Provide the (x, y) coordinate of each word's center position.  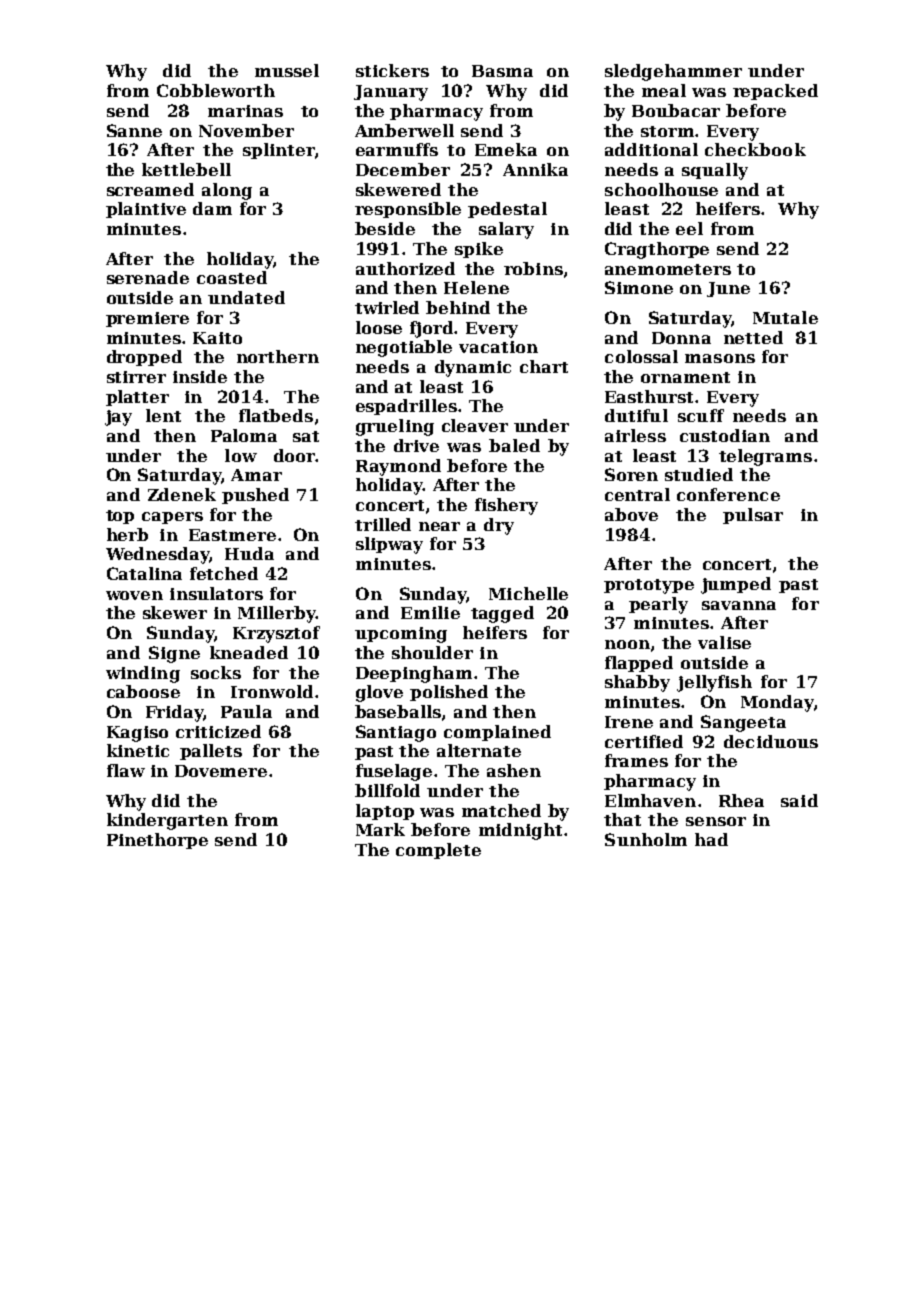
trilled (383, 524)
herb (127, 534)
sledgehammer (673, 72)
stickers (392, 70)
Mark (380, 829)
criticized (218, 731)
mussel (287, 70)
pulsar (753, 516)
